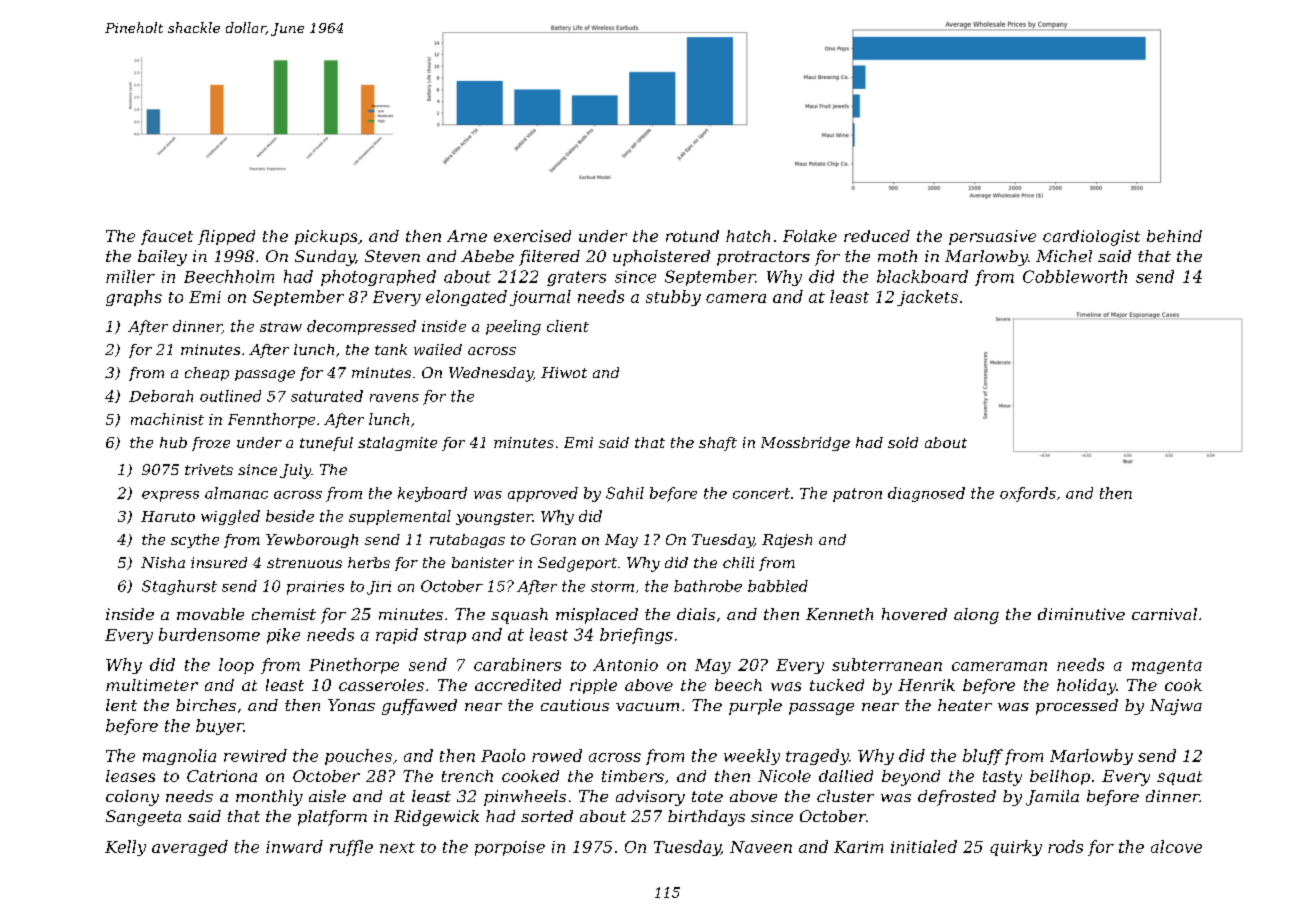 The width and height of the screenshot is (1308, 924). What do you see at coordinates (976, 616) in the screenshot?
I see `along` at bounding box center [976, 616].
